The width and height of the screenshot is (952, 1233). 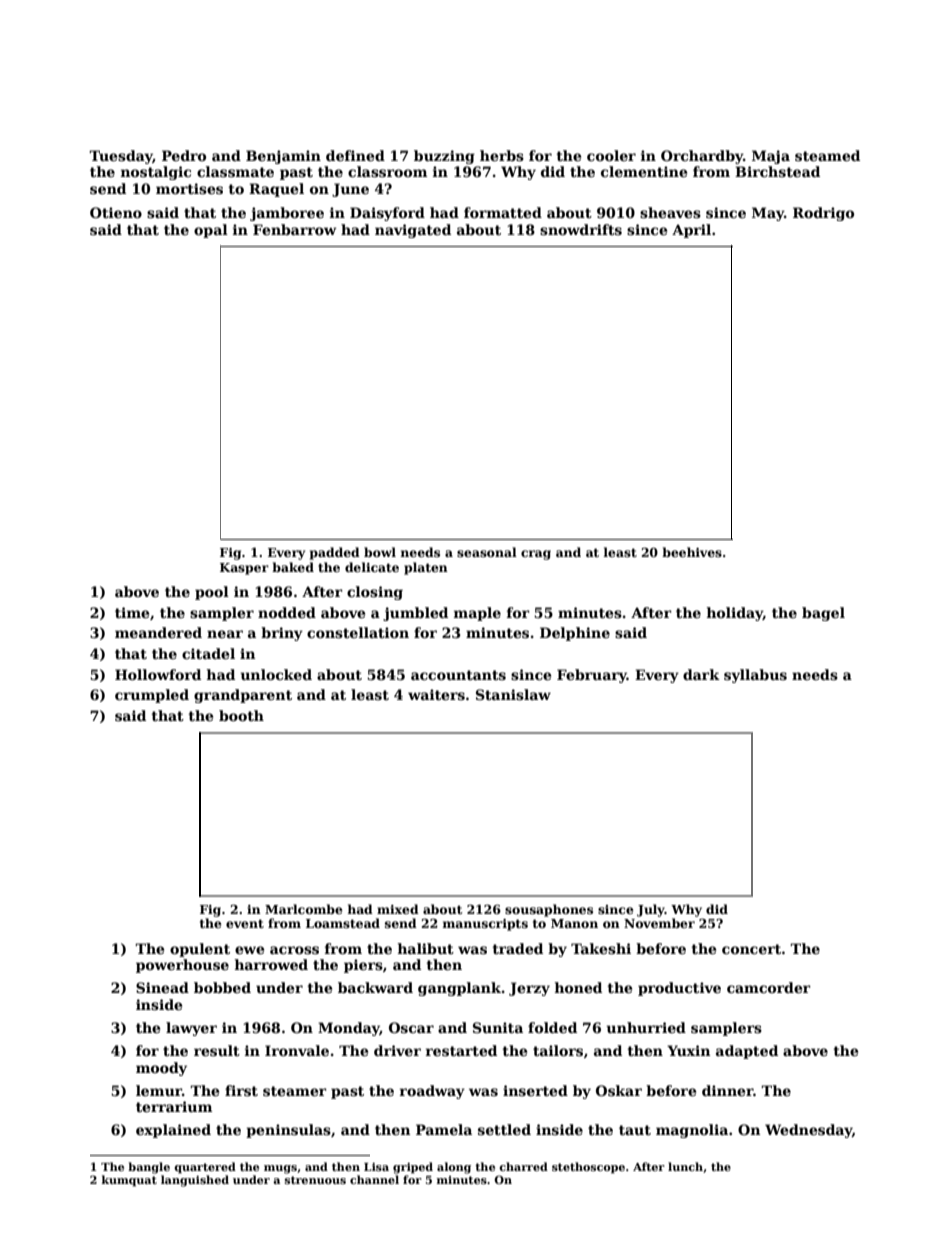 What do you see at coordinates (823, 614) in the screenshot?
I see `bagel` at bounding box center [823, 614].
